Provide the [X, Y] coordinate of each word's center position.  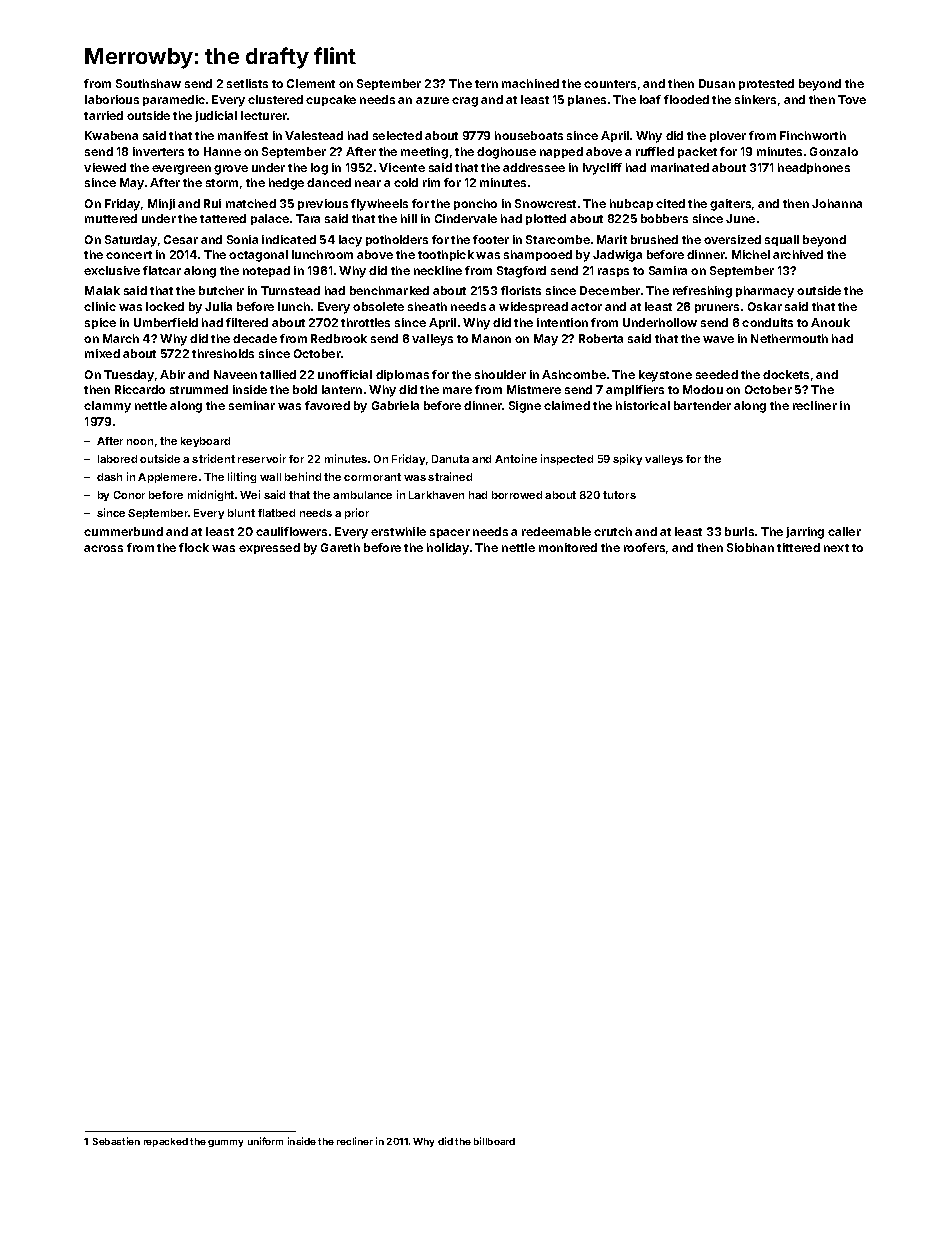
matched [251, 203]
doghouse [506, 153]
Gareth [340, 547]
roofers [644, 547]
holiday [448, 549]
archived [798, 254]
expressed [269, 548]
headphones [814, 168]
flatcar [162, 270]
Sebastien [116, 1141]
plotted [546, 219]
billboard [494, 1141]
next [836, 548]
